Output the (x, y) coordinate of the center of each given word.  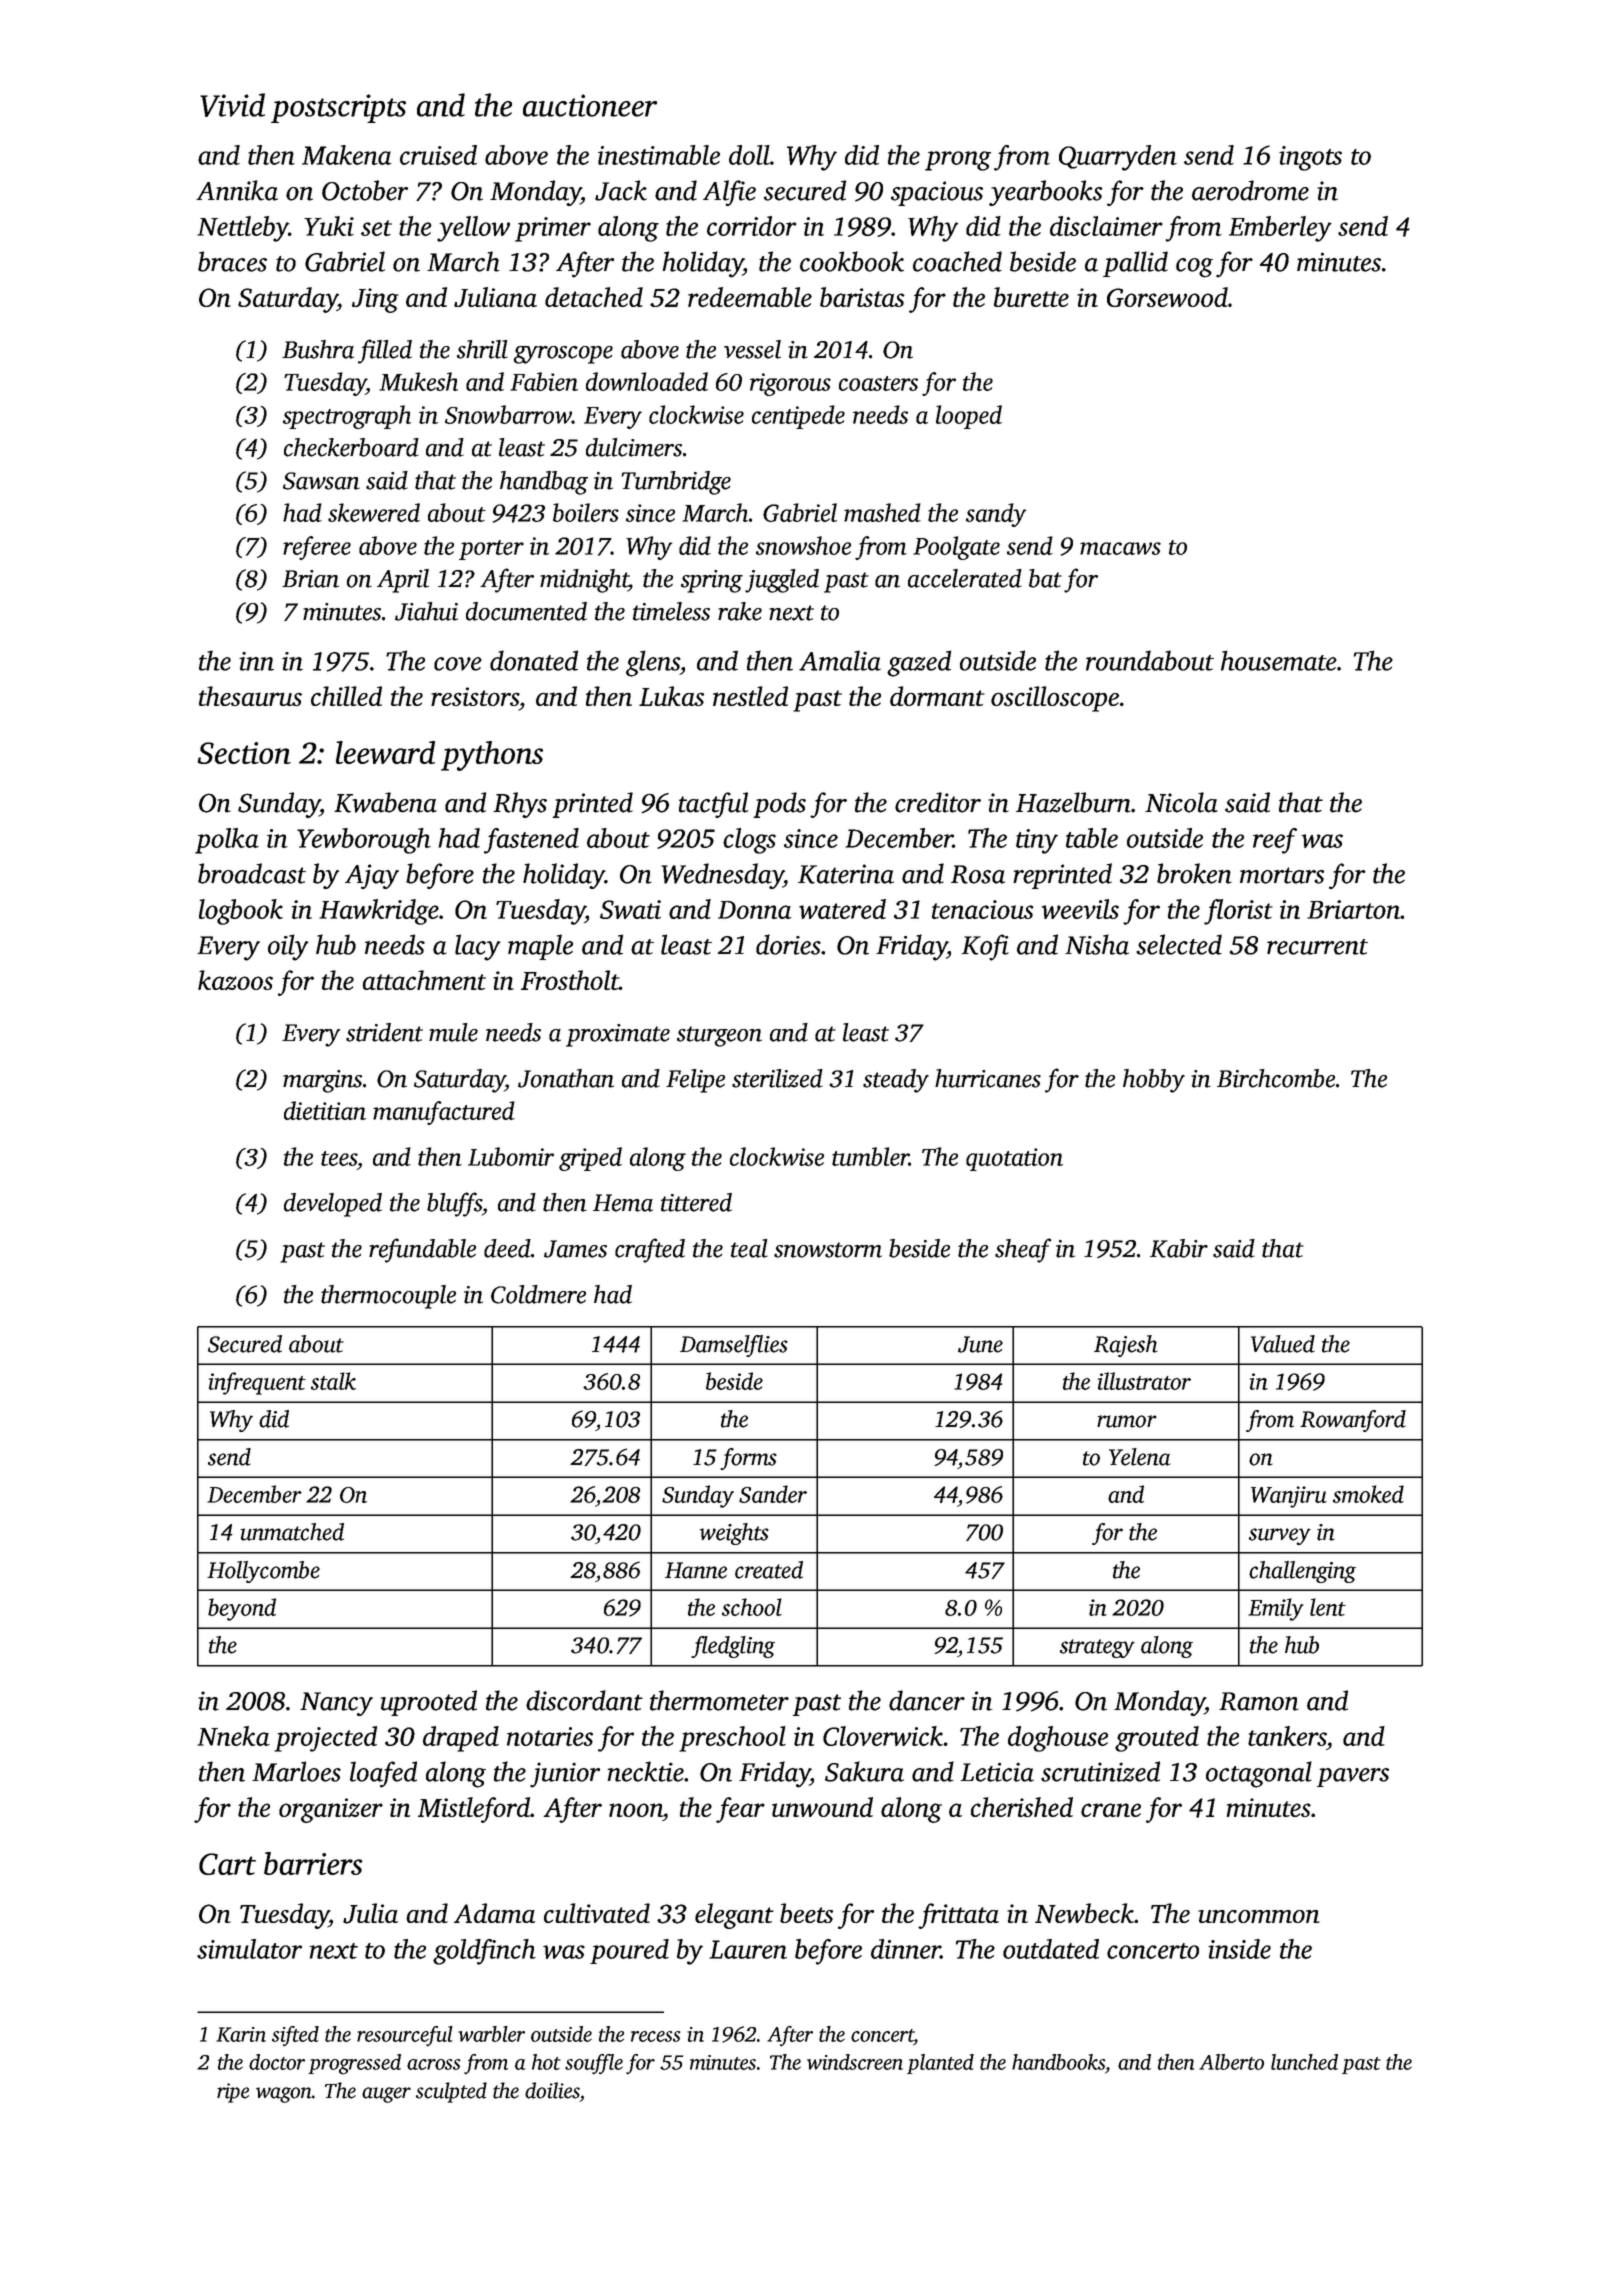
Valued (1283, 1344)
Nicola (1181, 802)
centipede (798, 417)
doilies (552, 2090)
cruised (438, 155)
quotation (1014, 1159)
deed (507, 1248)
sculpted (451, 2092)
